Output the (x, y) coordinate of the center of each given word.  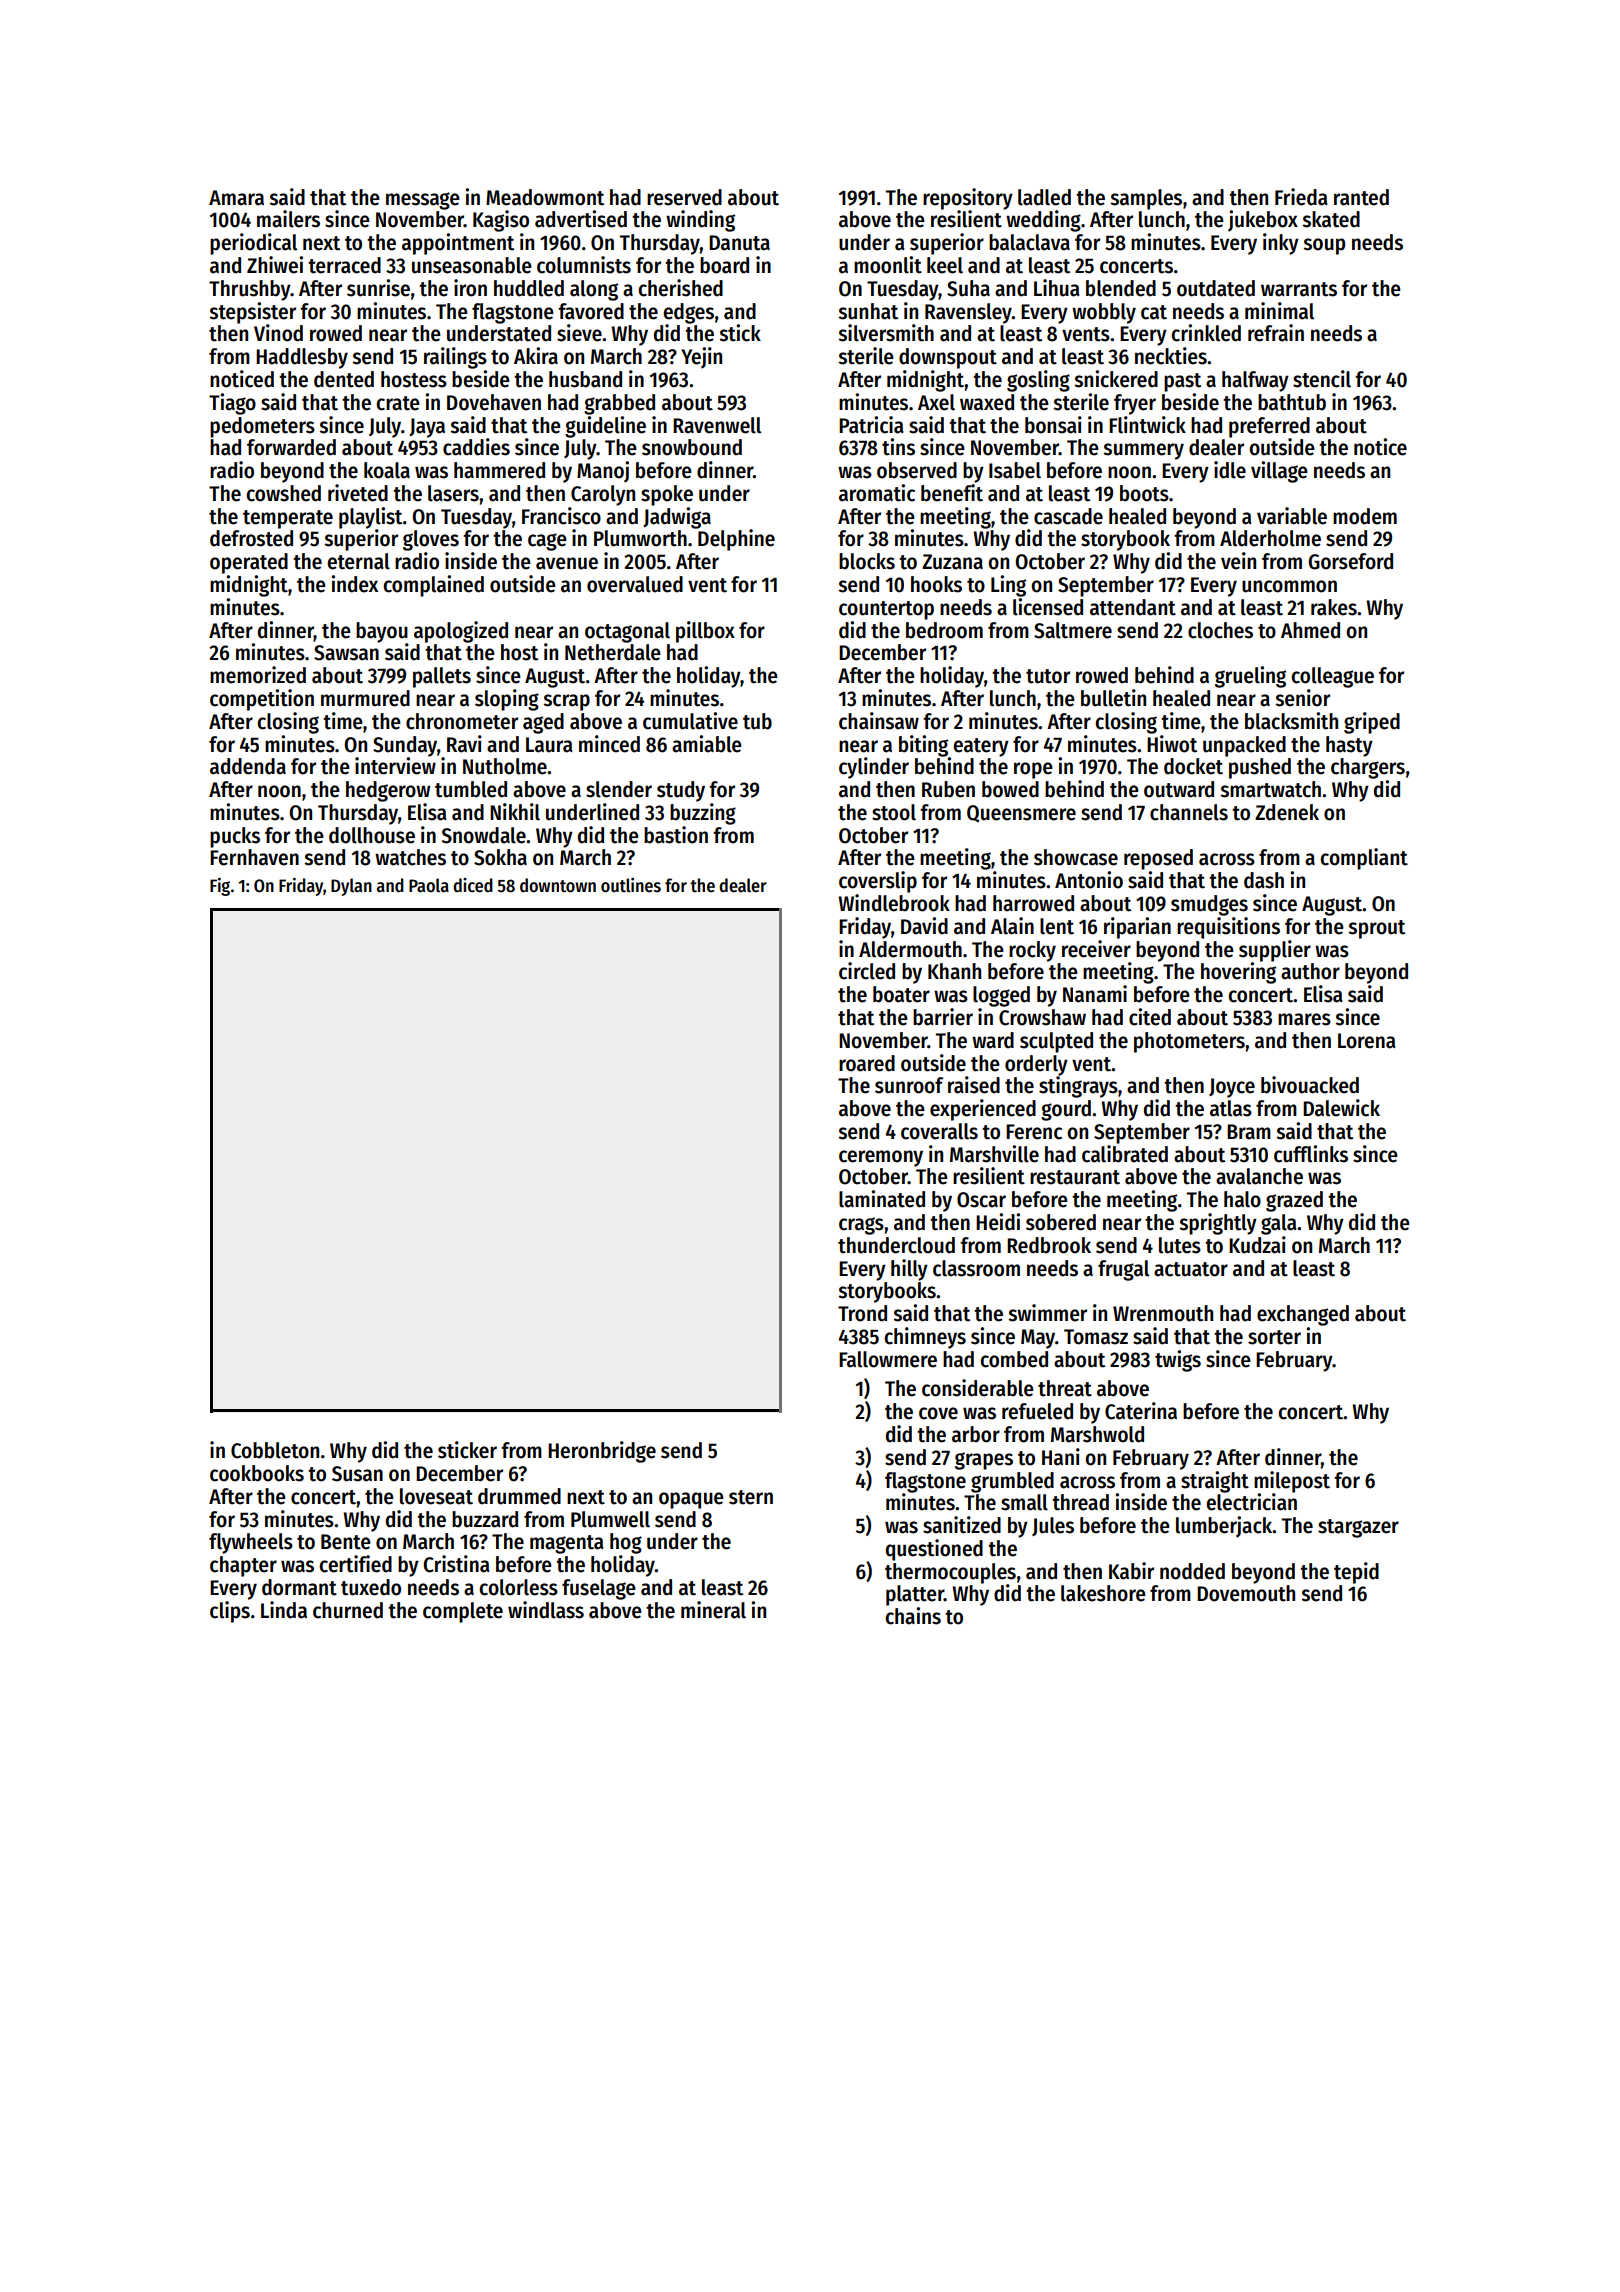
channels (1189, 812)
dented (344, 379)
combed (1014, 1359)
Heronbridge (602, 1452)
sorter (1274, 1337)
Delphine (736, 540)
